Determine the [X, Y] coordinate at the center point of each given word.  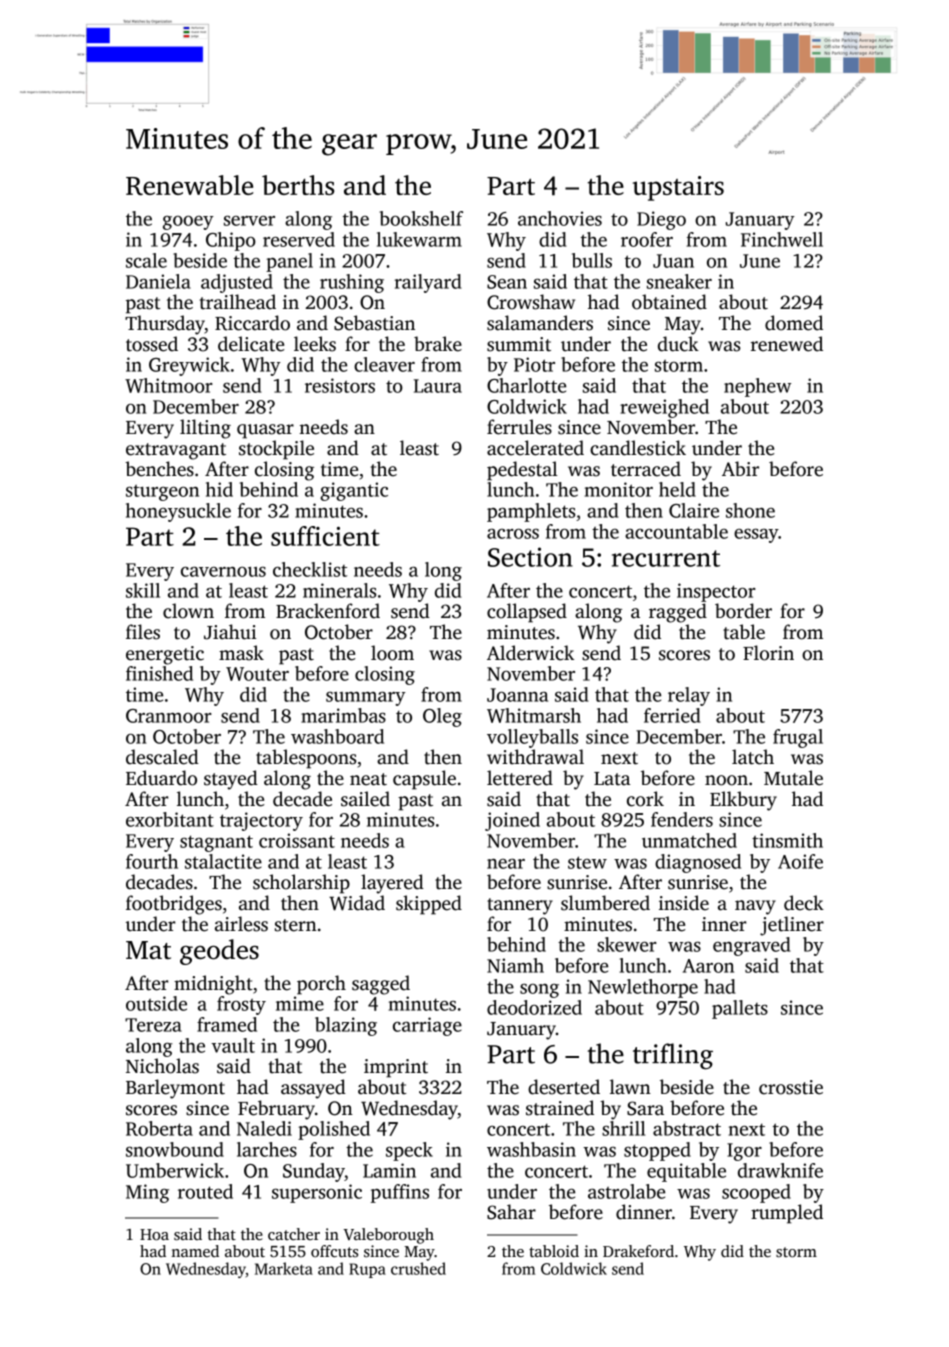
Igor [744, 1152]
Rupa [367, 1270]
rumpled [787, 1214]
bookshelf [421, 218]
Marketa [284, 1268]
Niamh [515, 965]
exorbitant [170, 819]
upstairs [678, 188]
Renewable [189, 185]
